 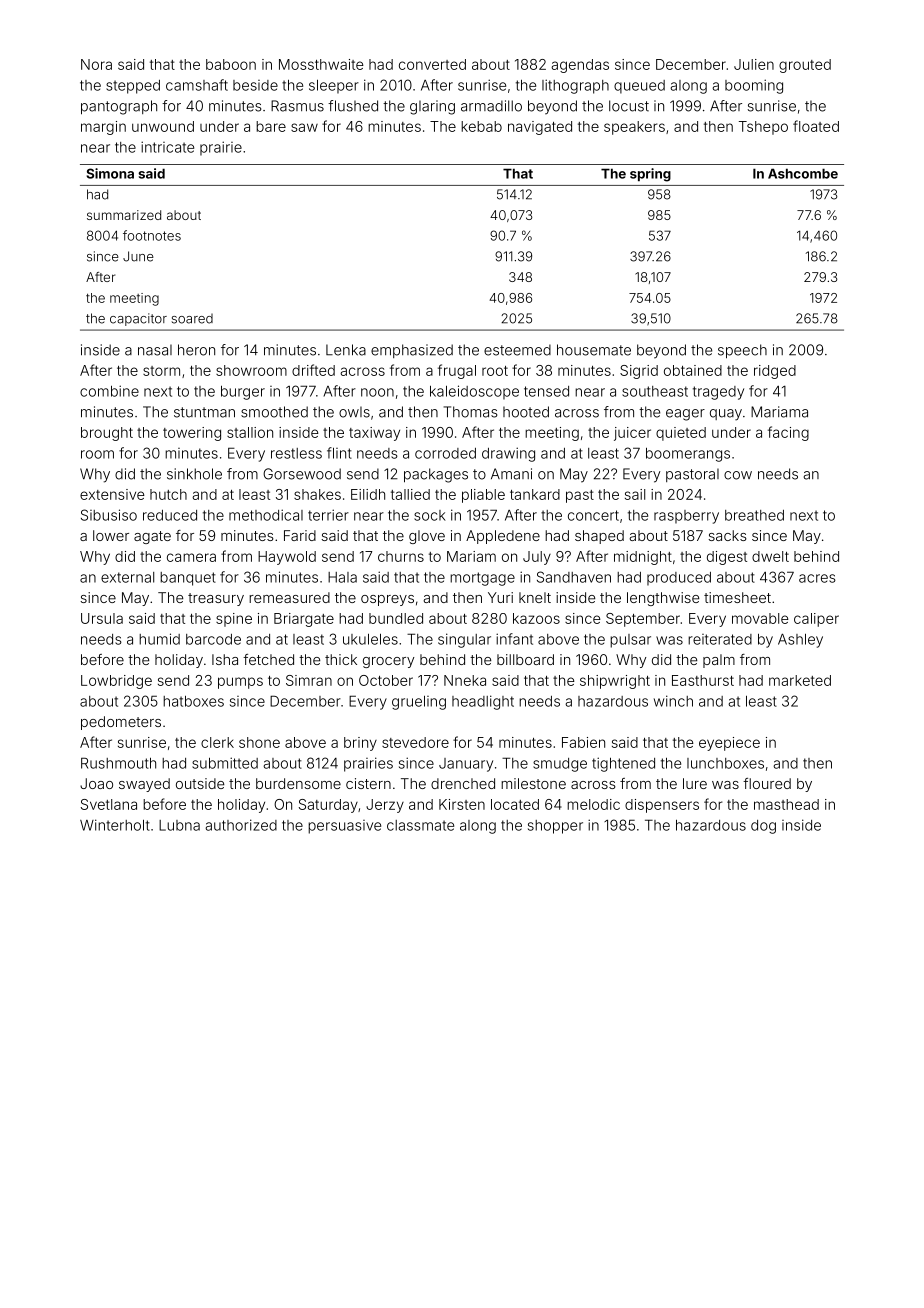 I want to click on Appledene, so click(x=503, y=537).
